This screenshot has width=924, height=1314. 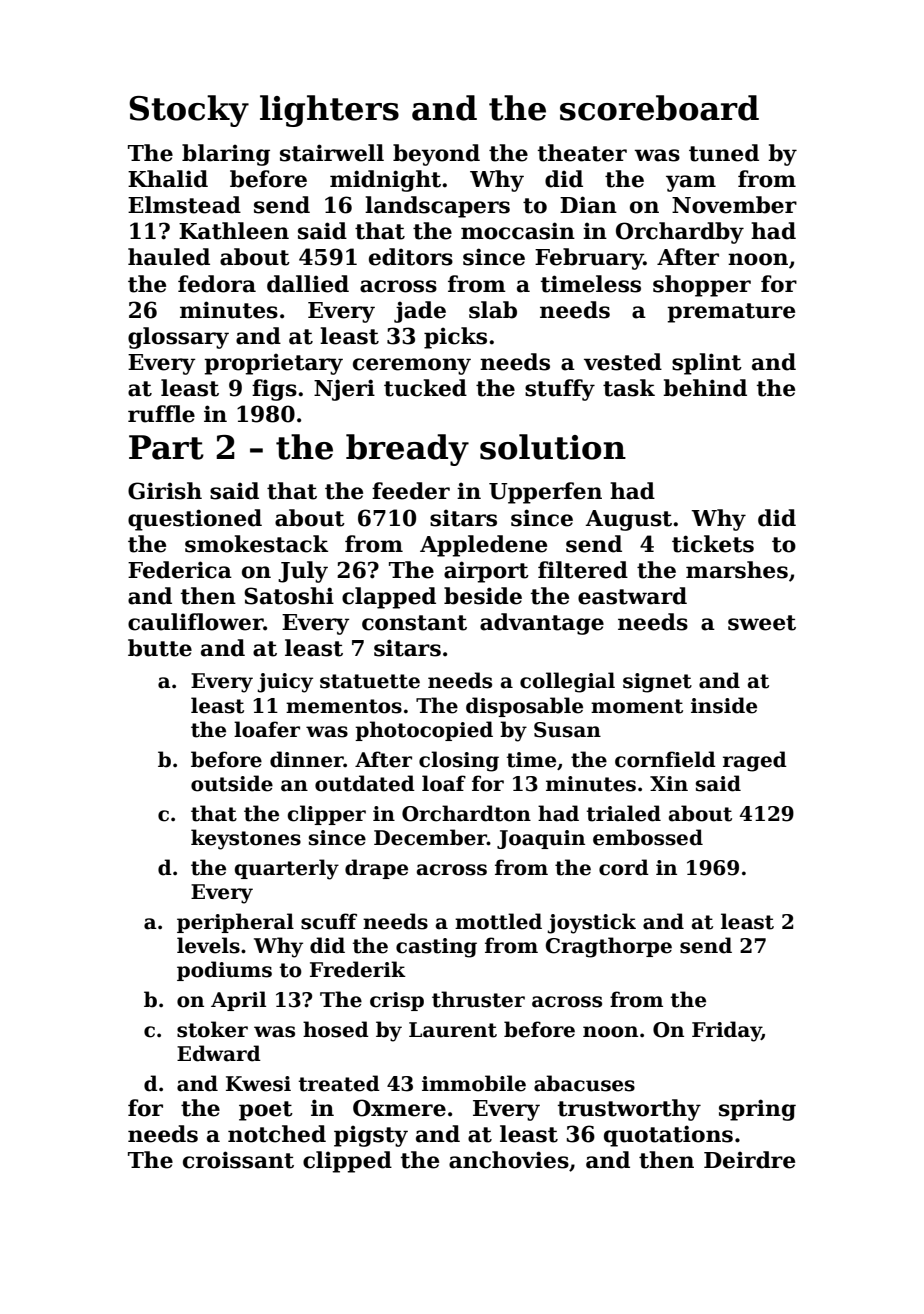 What do you see at coordinates (542, 624) in the screenshot?
I see `advantage` at bounding box center [542, 624].
